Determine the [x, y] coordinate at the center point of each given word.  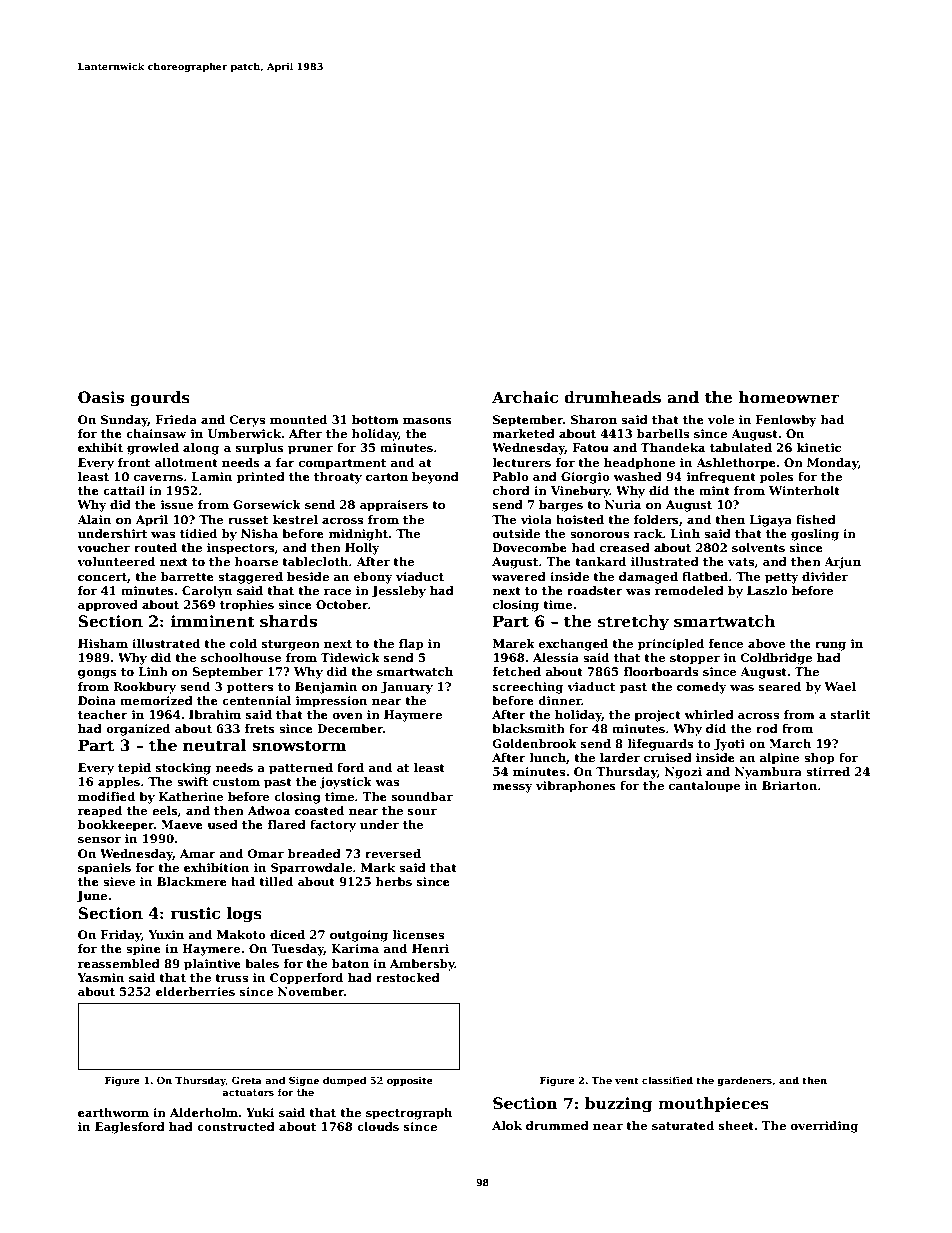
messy [513, 788]
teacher [103, 714]
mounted [298, 419]
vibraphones [576, 787]
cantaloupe [704, 787]
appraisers [394, 506]
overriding [824, 1127]
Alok [507, 1125]
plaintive [212, 965]
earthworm [113, 1112]
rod [767, 728]
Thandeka [673, 447]
